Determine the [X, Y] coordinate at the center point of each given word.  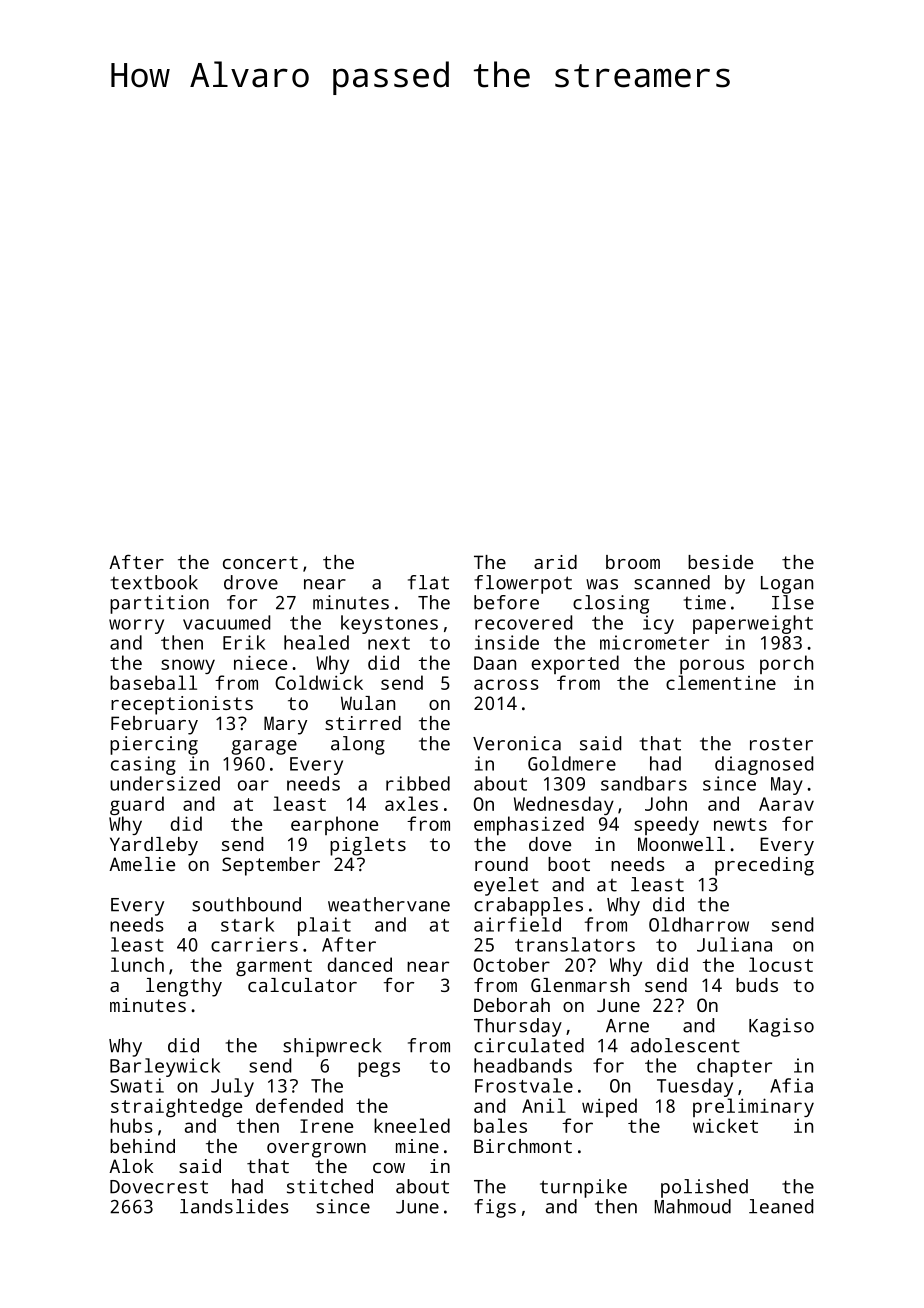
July [232, 1087]
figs [495, 1208]
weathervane [389, 904]
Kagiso [781, 1027]
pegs [379, 1069]
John [666, 803]
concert [260, 562]
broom [633, 562]
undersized [165, 783]
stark [247, 924]
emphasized [529, 825]
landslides [234, 1206]
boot [569, 864]
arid [555, 562]
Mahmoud [693, 1206]
